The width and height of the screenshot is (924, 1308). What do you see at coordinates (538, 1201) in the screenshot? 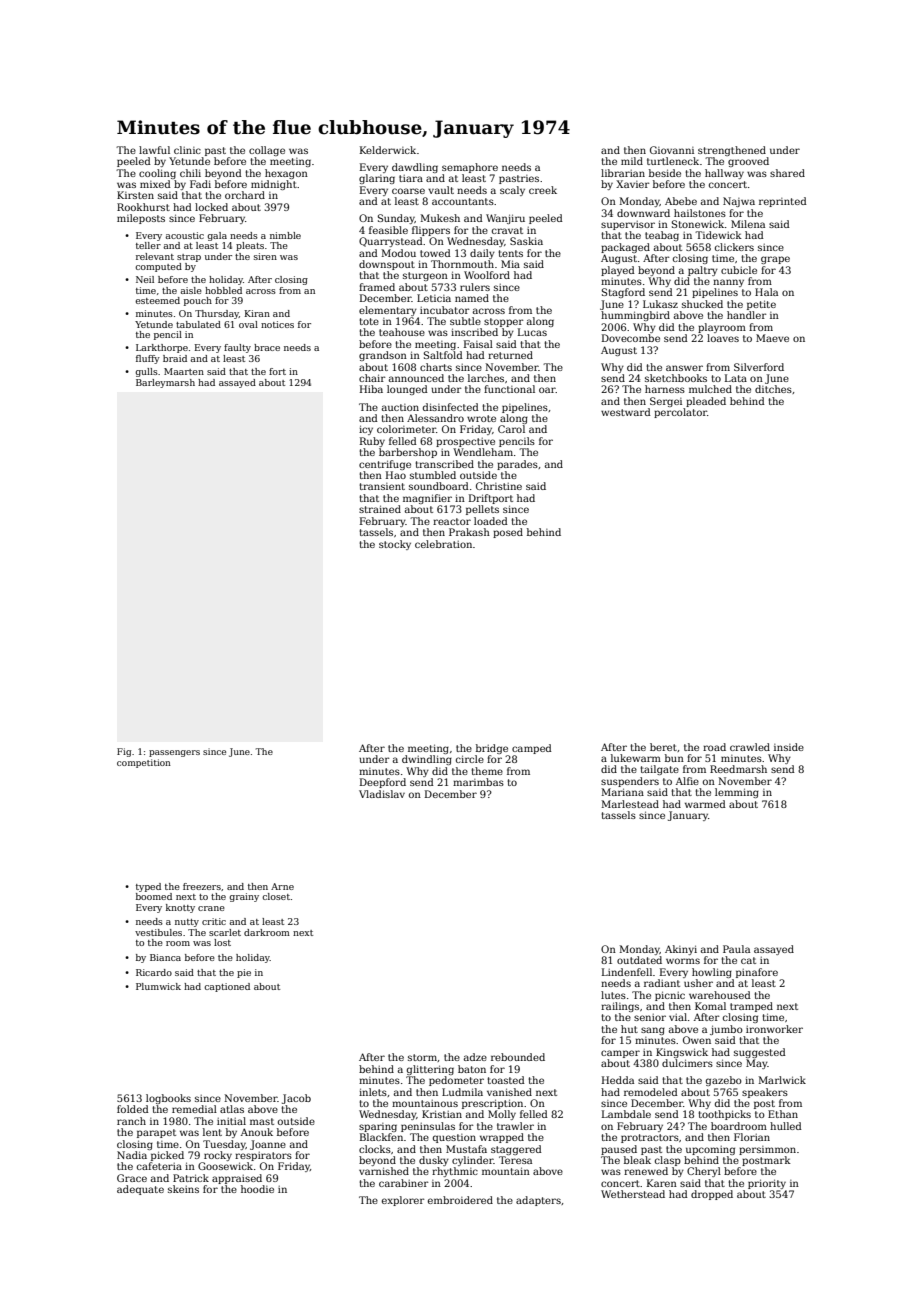
I see `adapters` at bounding box center [538, 1201].
